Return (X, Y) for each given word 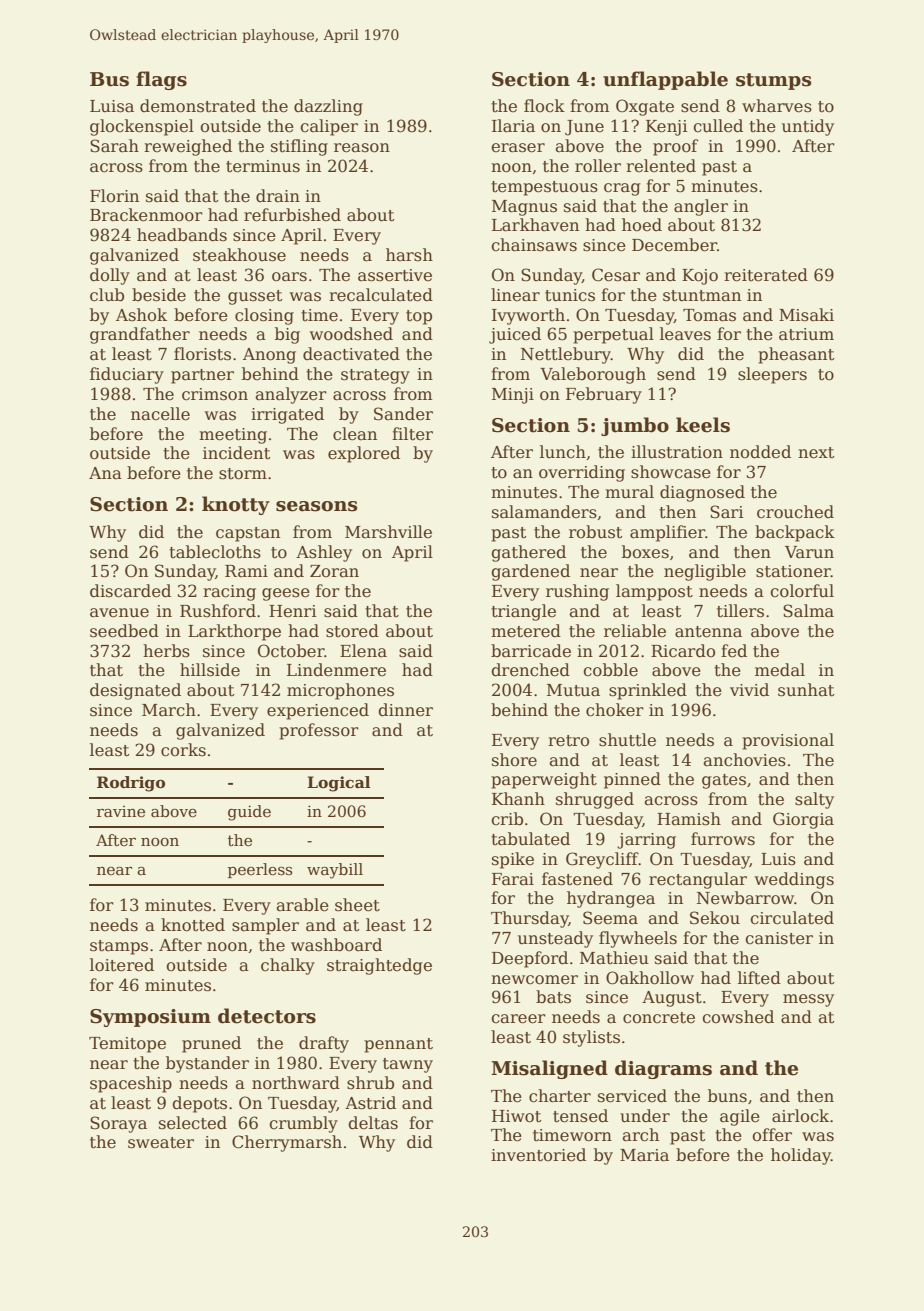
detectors (267, 1016)
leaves (685, 334)
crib (507, 819)
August (672, 999)
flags (161, 80)
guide (249, 813)
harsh (409, 255)
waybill (335, 871)
